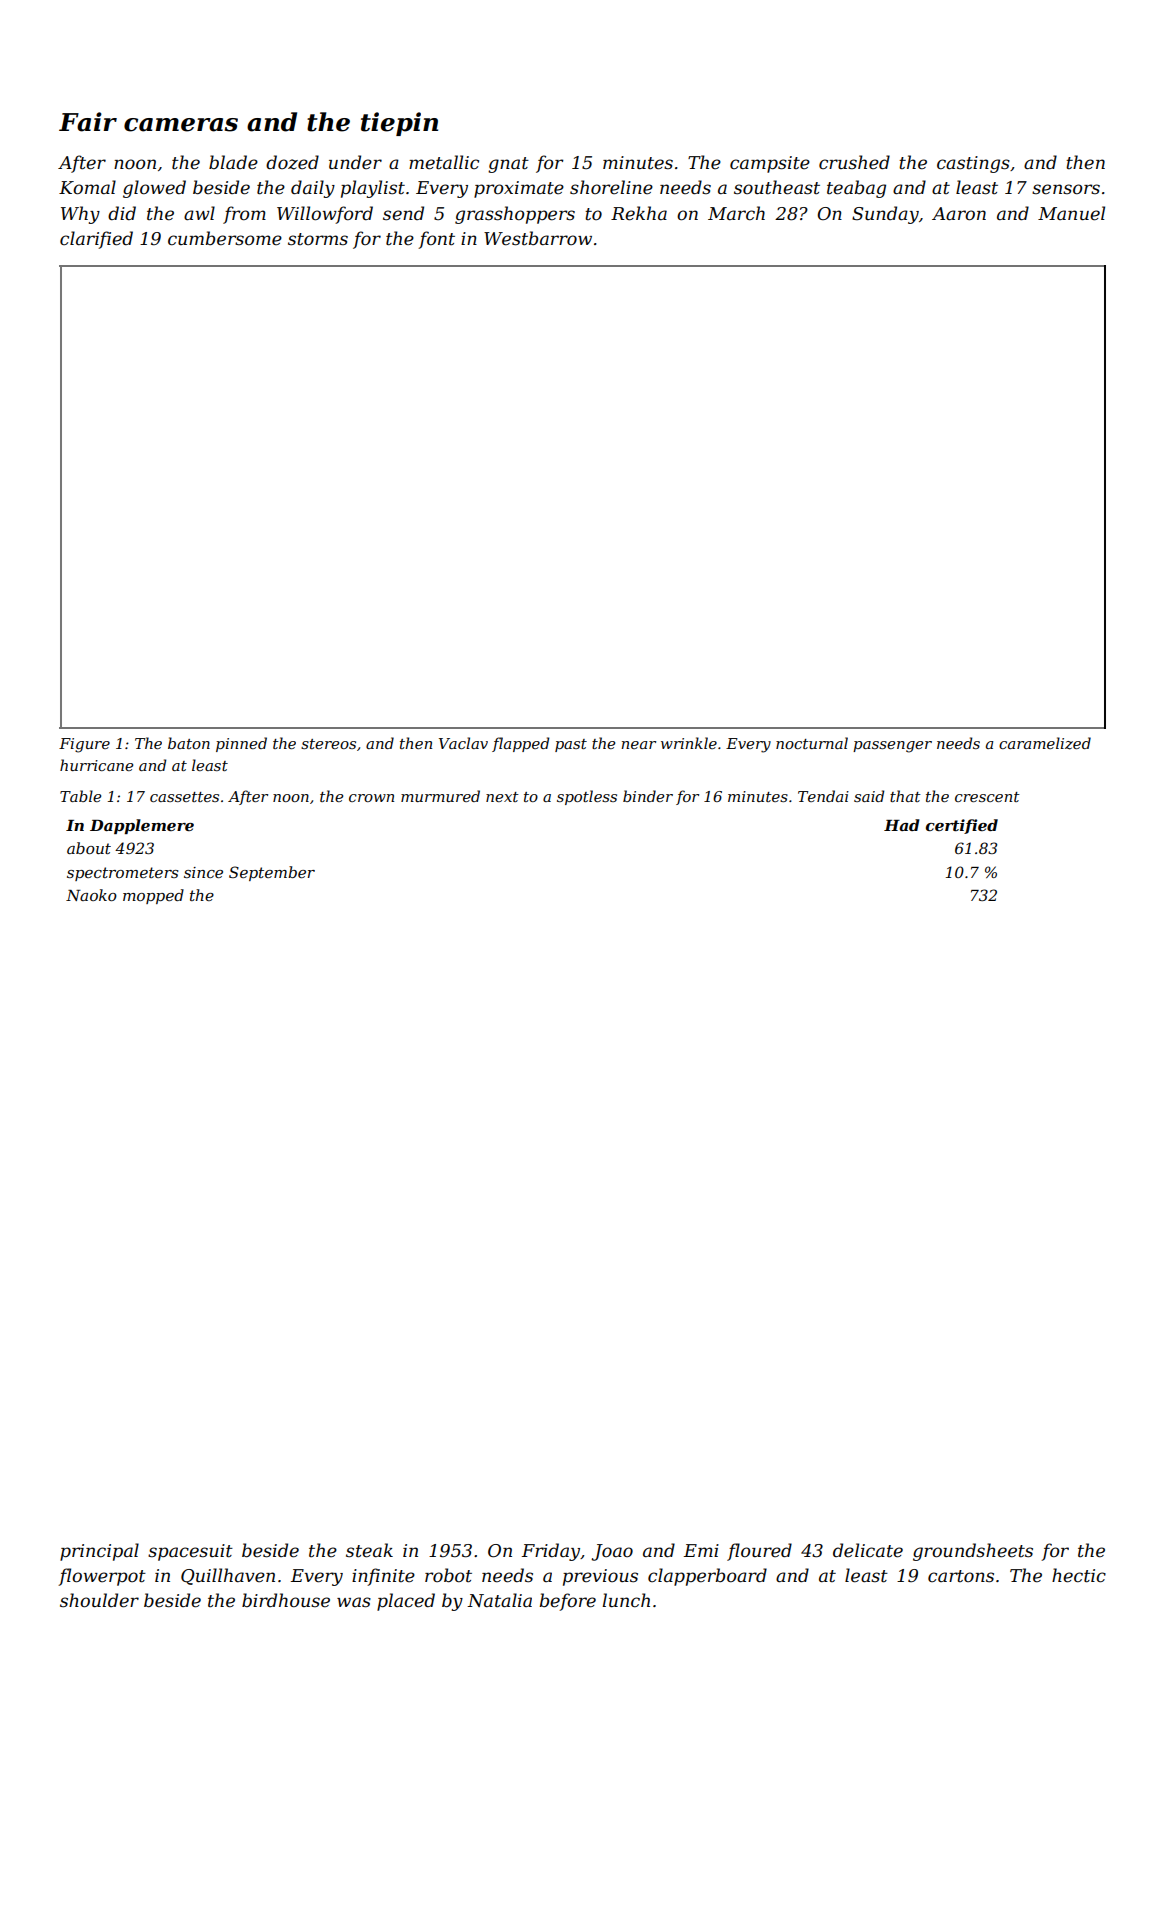 The image size is (1166, 1921). I want to click on shoulder, so click(99, 1600).
